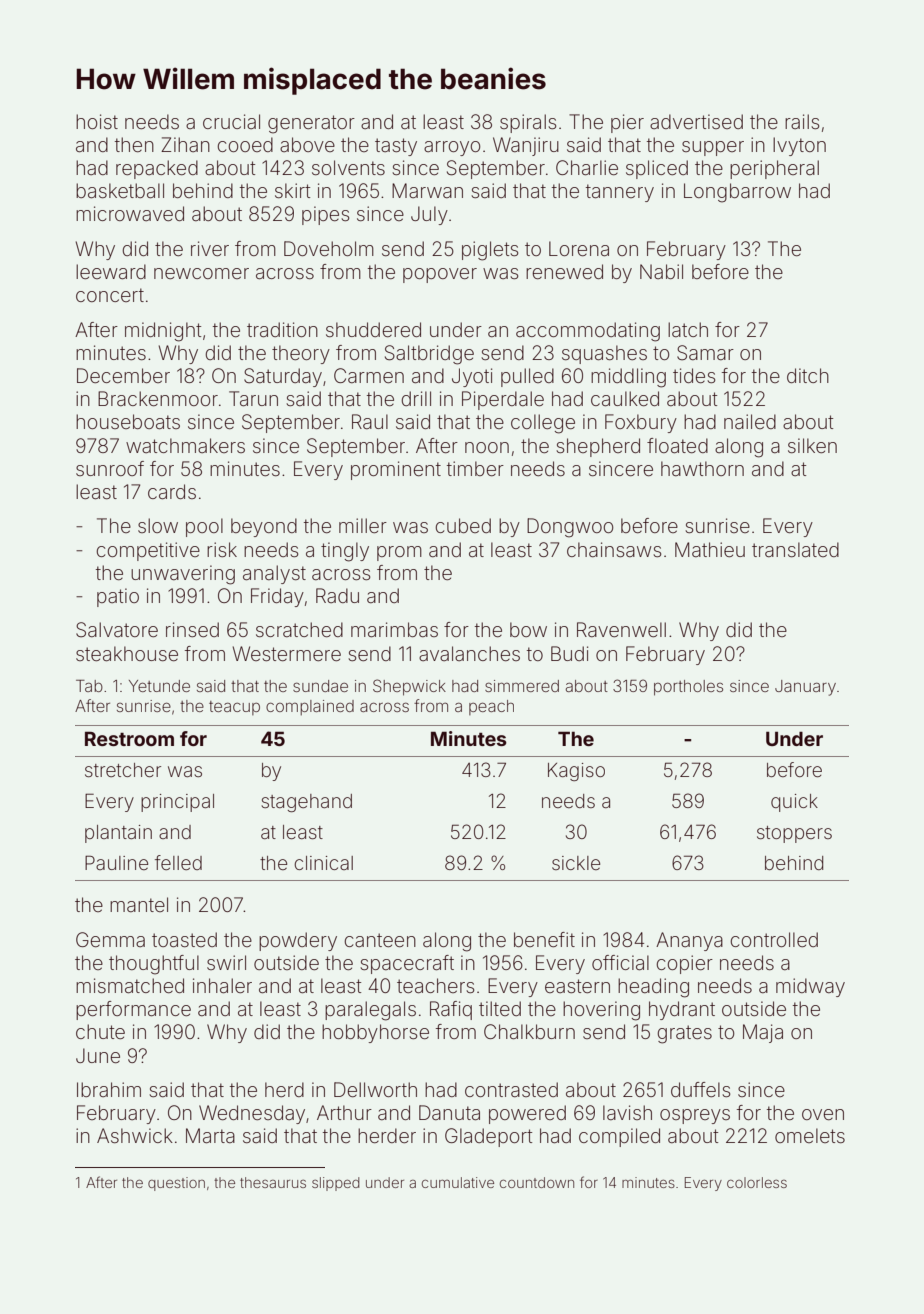  I want to click on countdown, so click(537, 1182).
